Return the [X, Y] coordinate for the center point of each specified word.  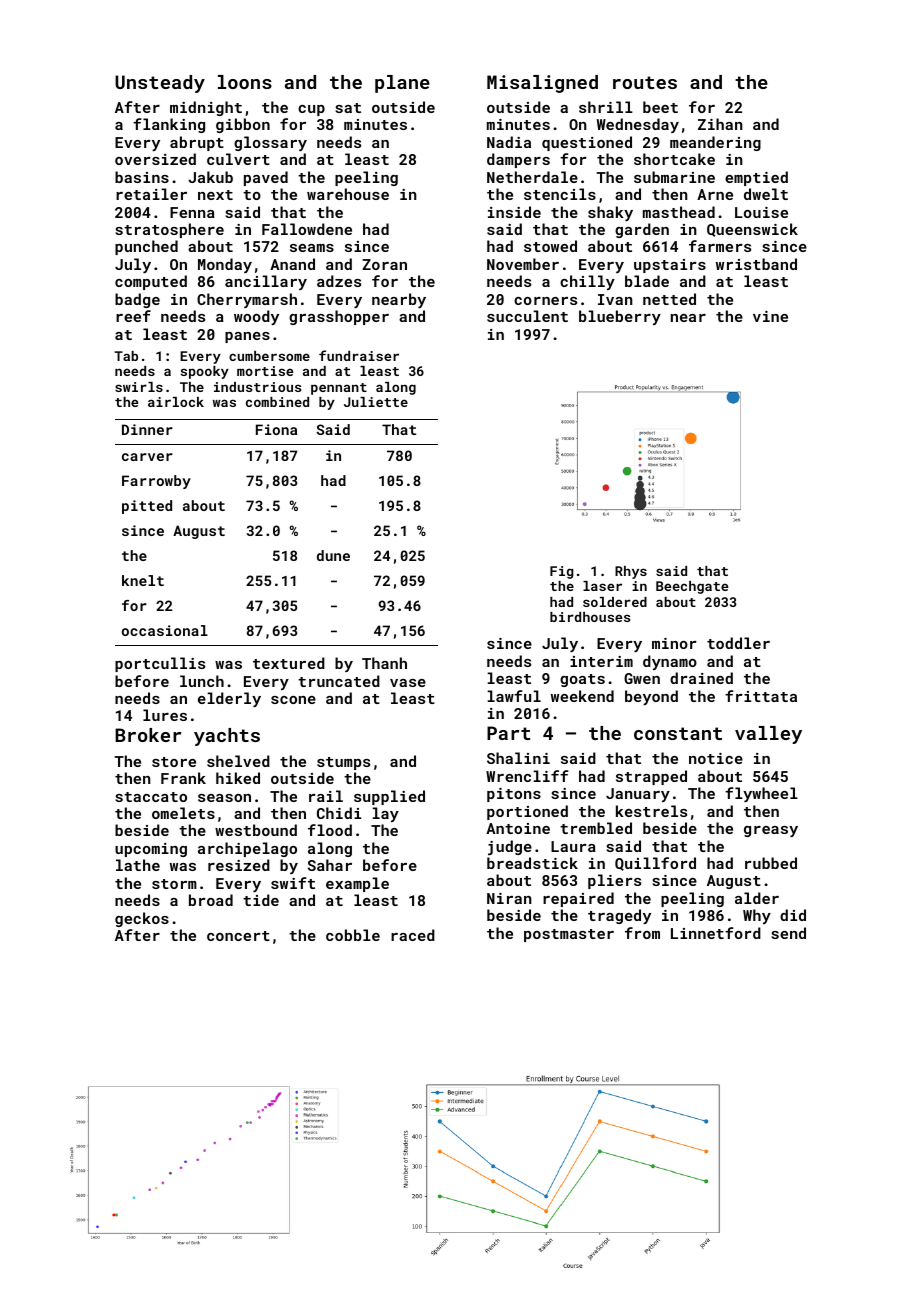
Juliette [376, 402]
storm [174, 884]
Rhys [631, 572]
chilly [587, 282]
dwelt [766, 194]
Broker [148, 735]
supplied [389, 797]
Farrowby [156, 482]
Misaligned [542, 84]
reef [133, 316]
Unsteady [160, 84]
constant [678, 733]
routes [645, 82]
